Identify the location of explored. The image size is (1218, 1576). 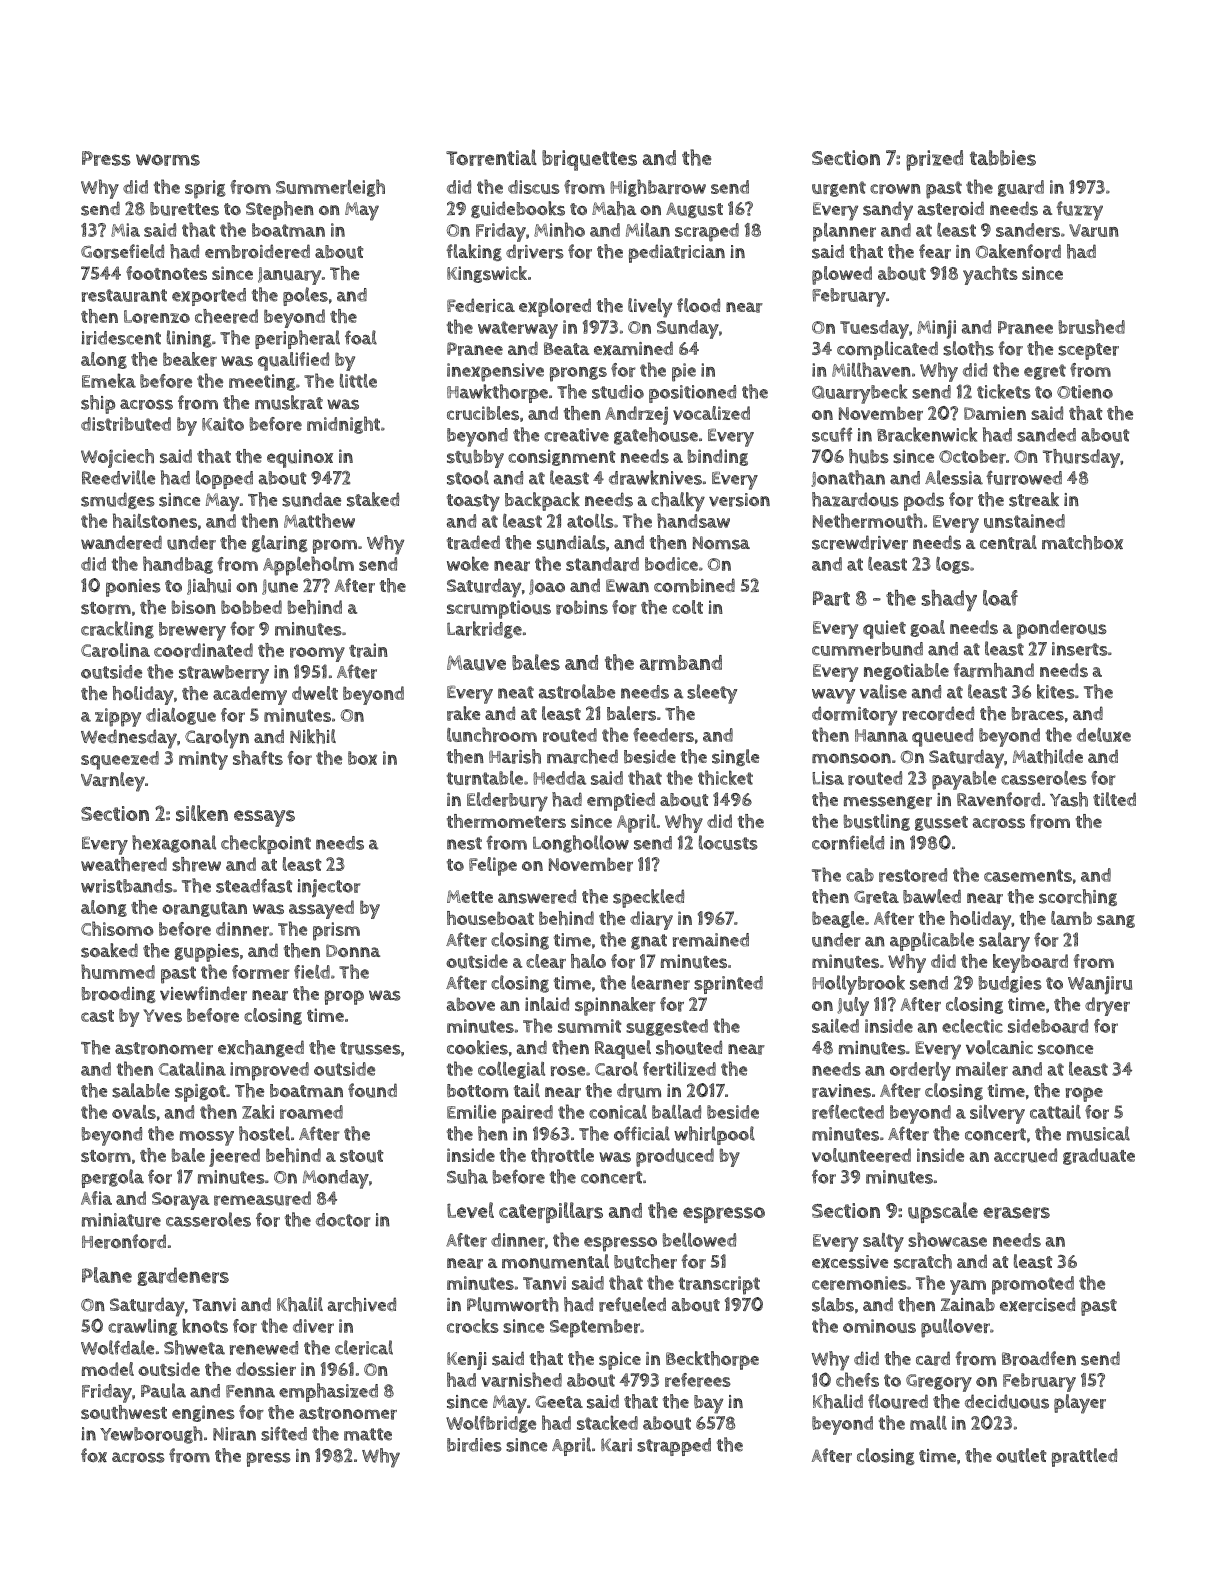
(555, 307).
